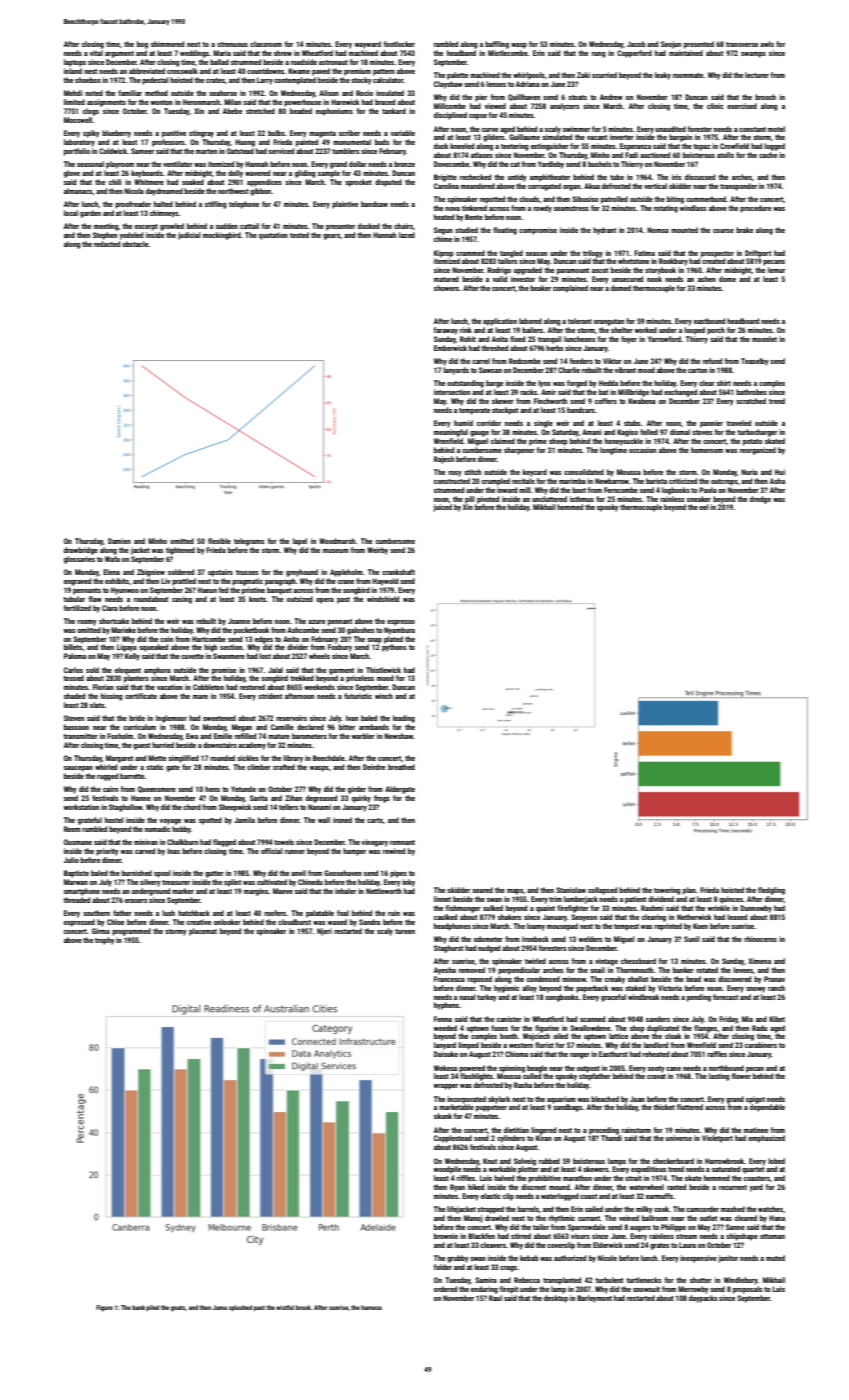  I want to click on trilogy, so click(593, 254).
